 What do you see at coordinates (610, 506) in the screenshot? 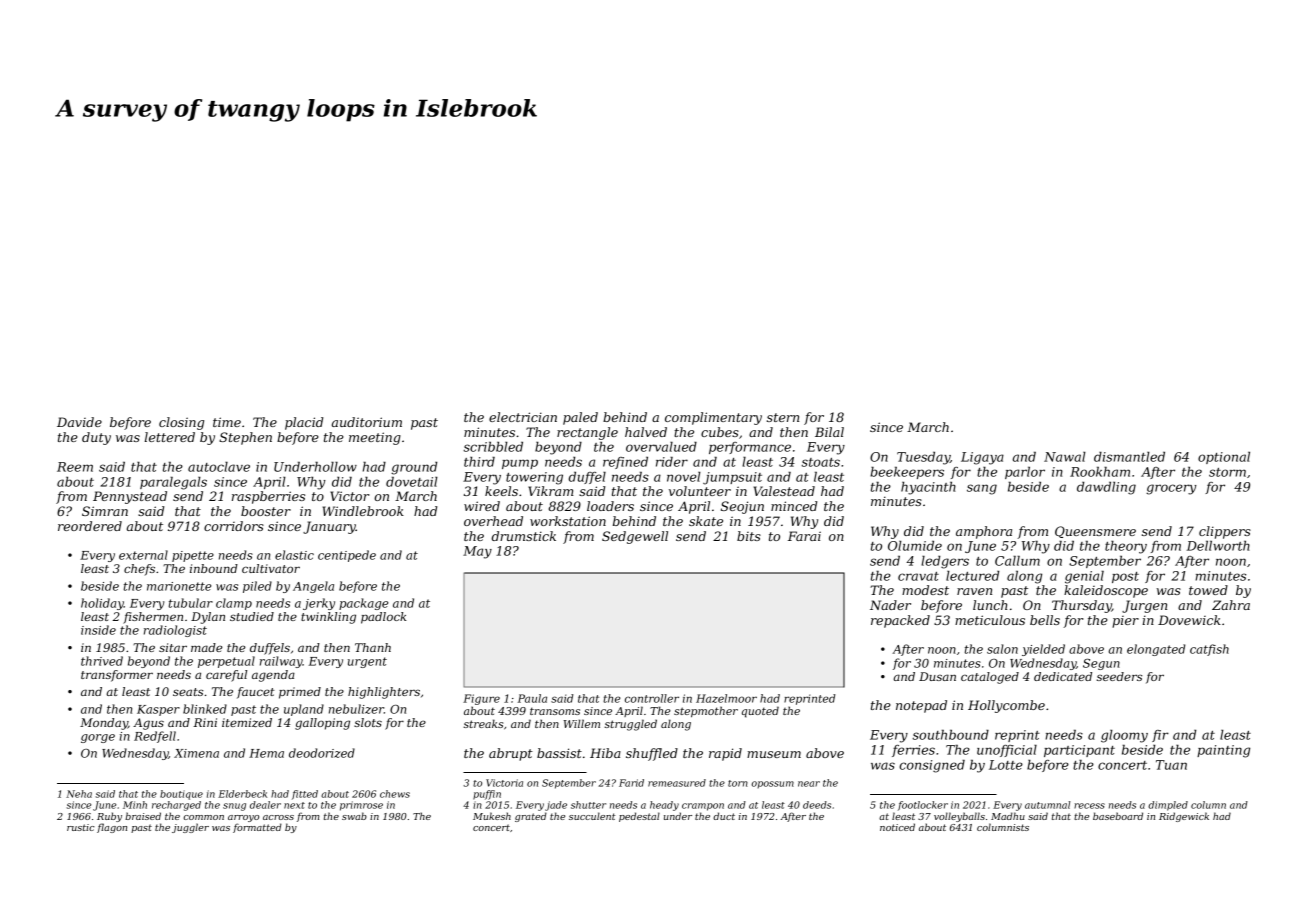
I see `loaders` at bounding box center [610, 506].
